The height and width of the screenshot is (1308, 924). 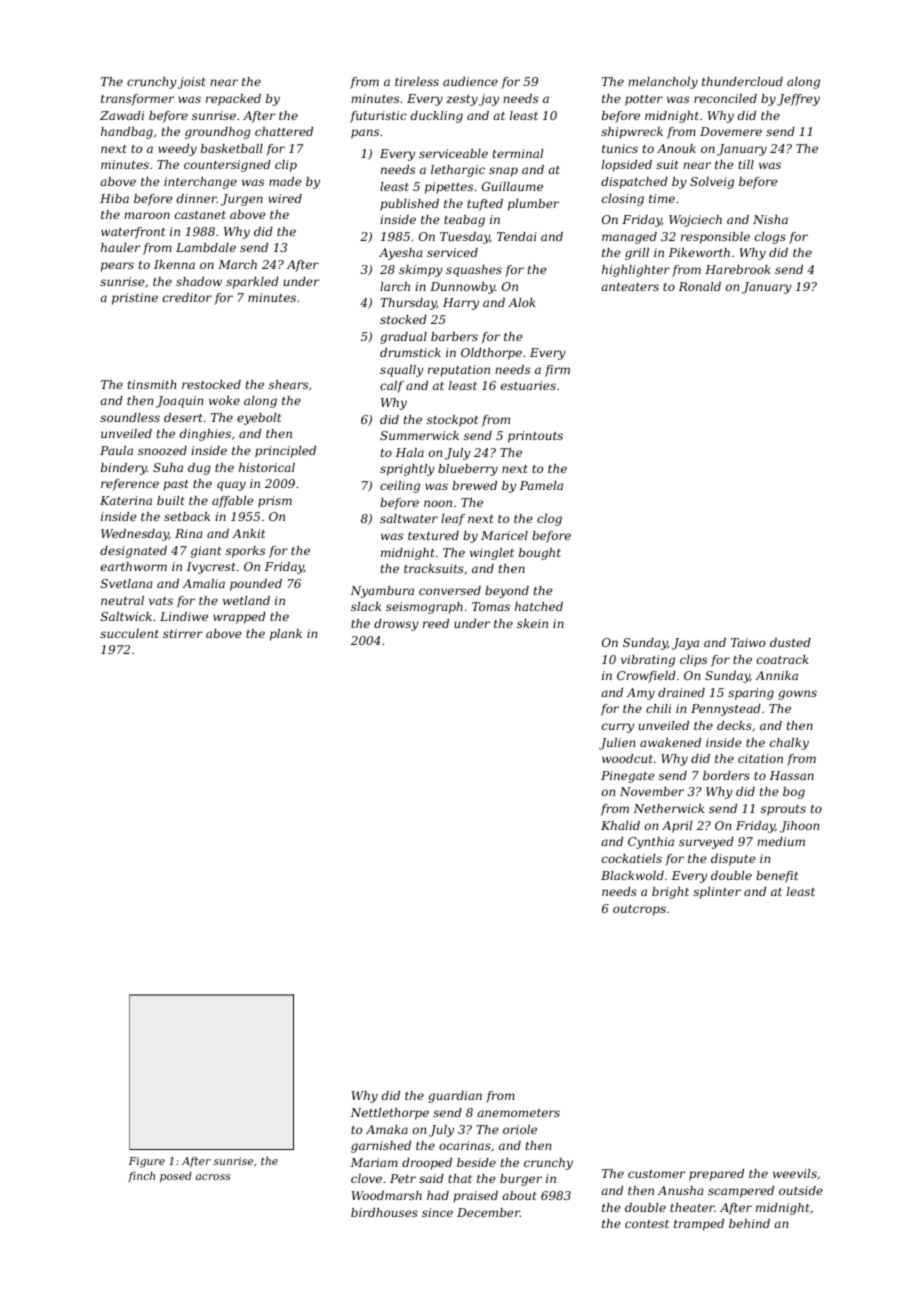 I want to click on drained, so click(x=681, y=692).
